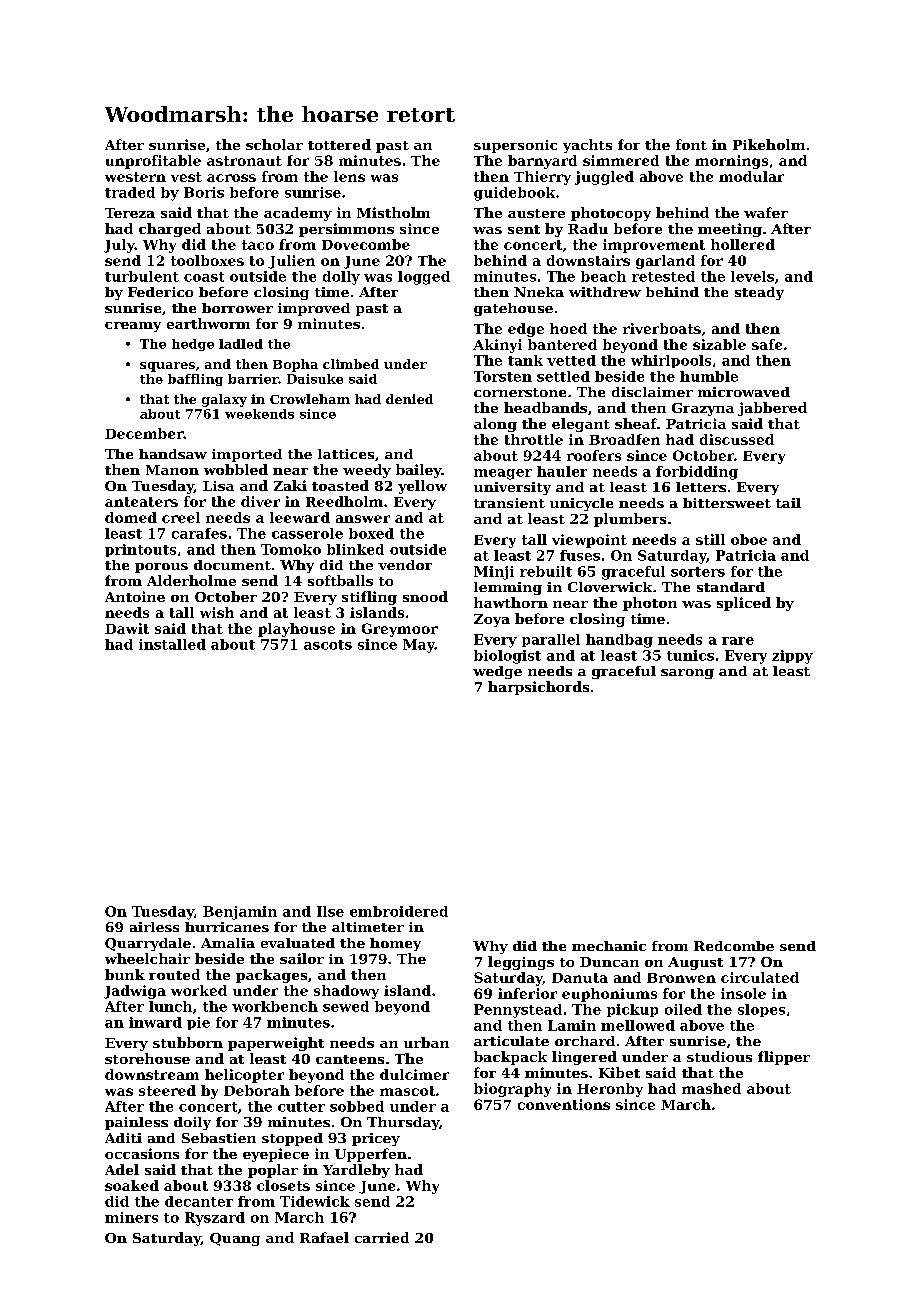 The height and width of the screenshot is (1314, 924). What do you see at coordinates (419, 646) in the screenshot?
I see `May` at bounding box center [419, 646].
